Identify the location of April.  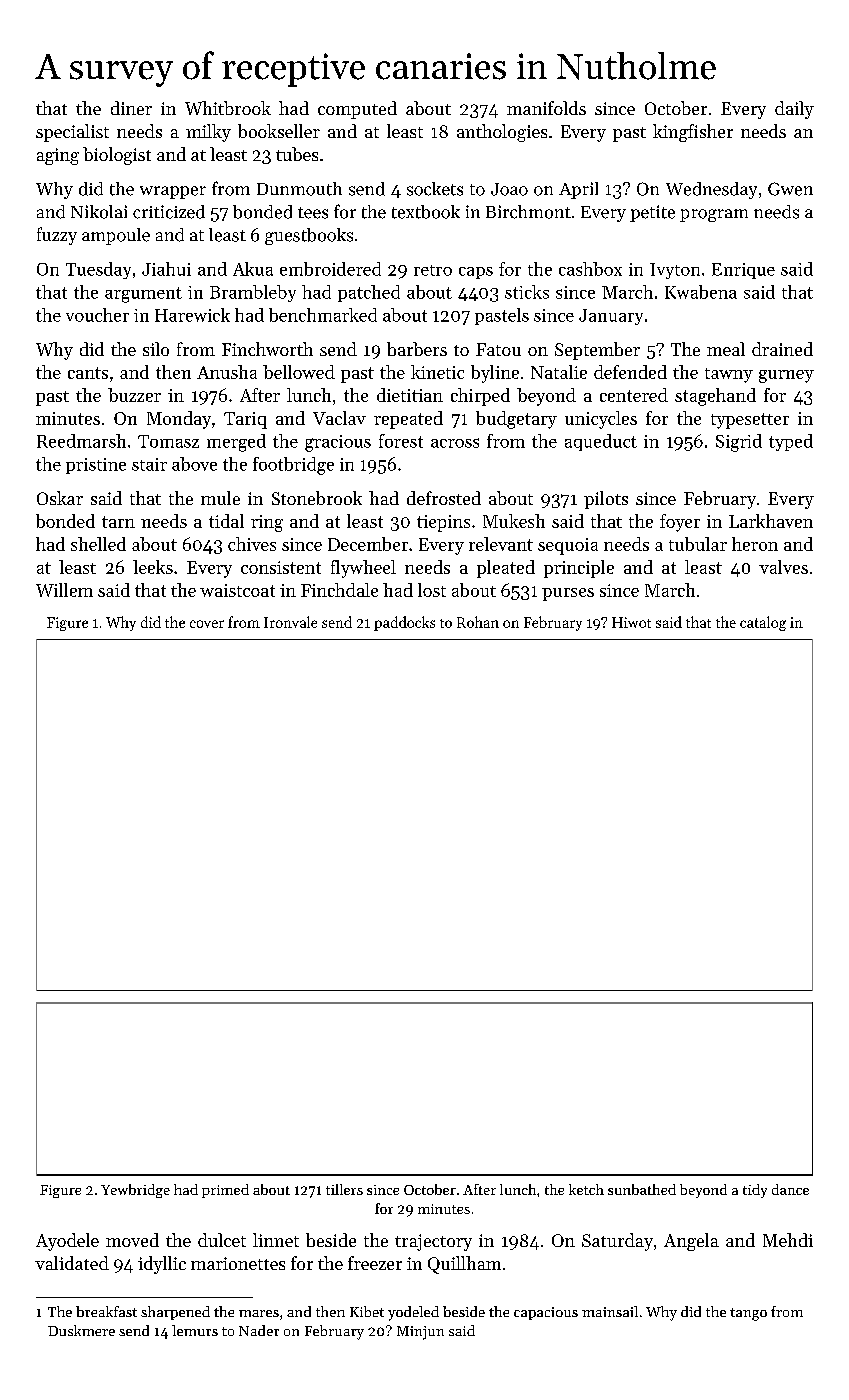
(578, 190).
